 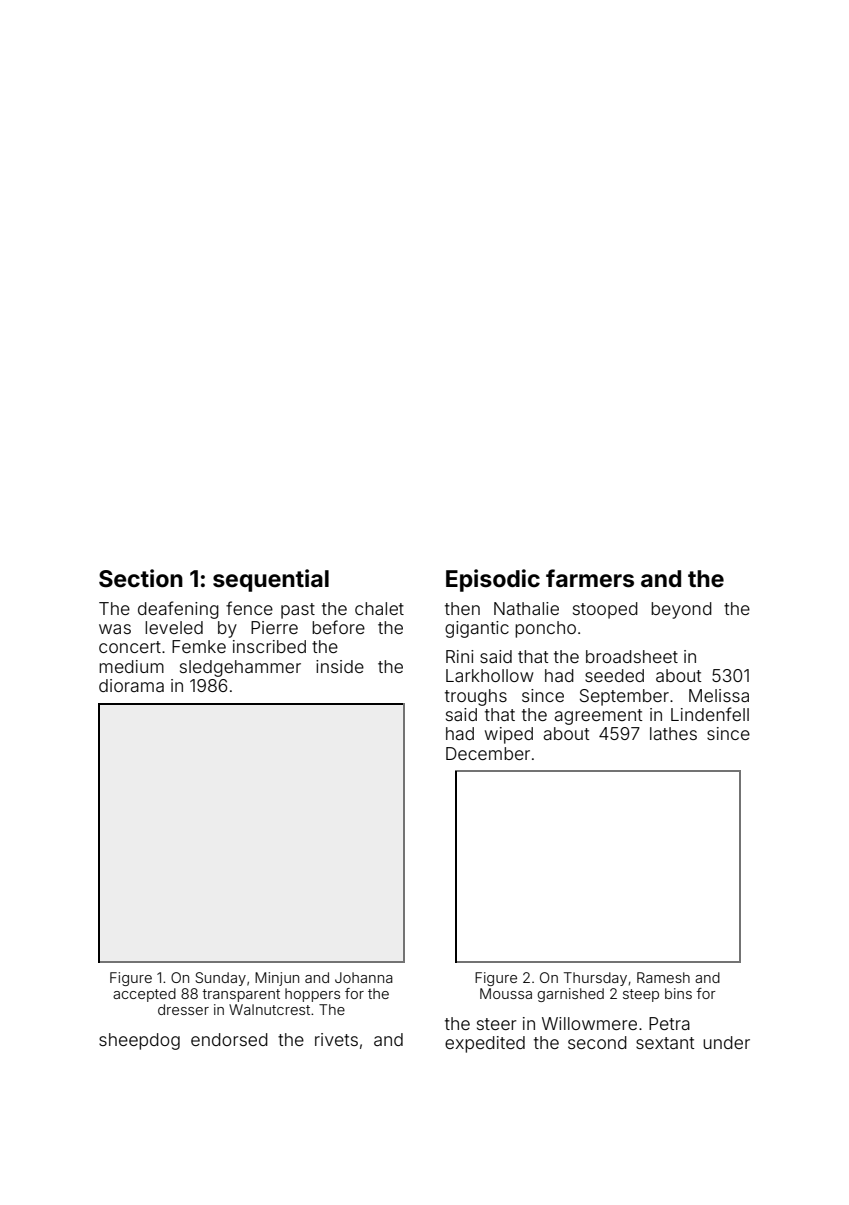 I want to click on accepted, so click(x=144, y=995).
